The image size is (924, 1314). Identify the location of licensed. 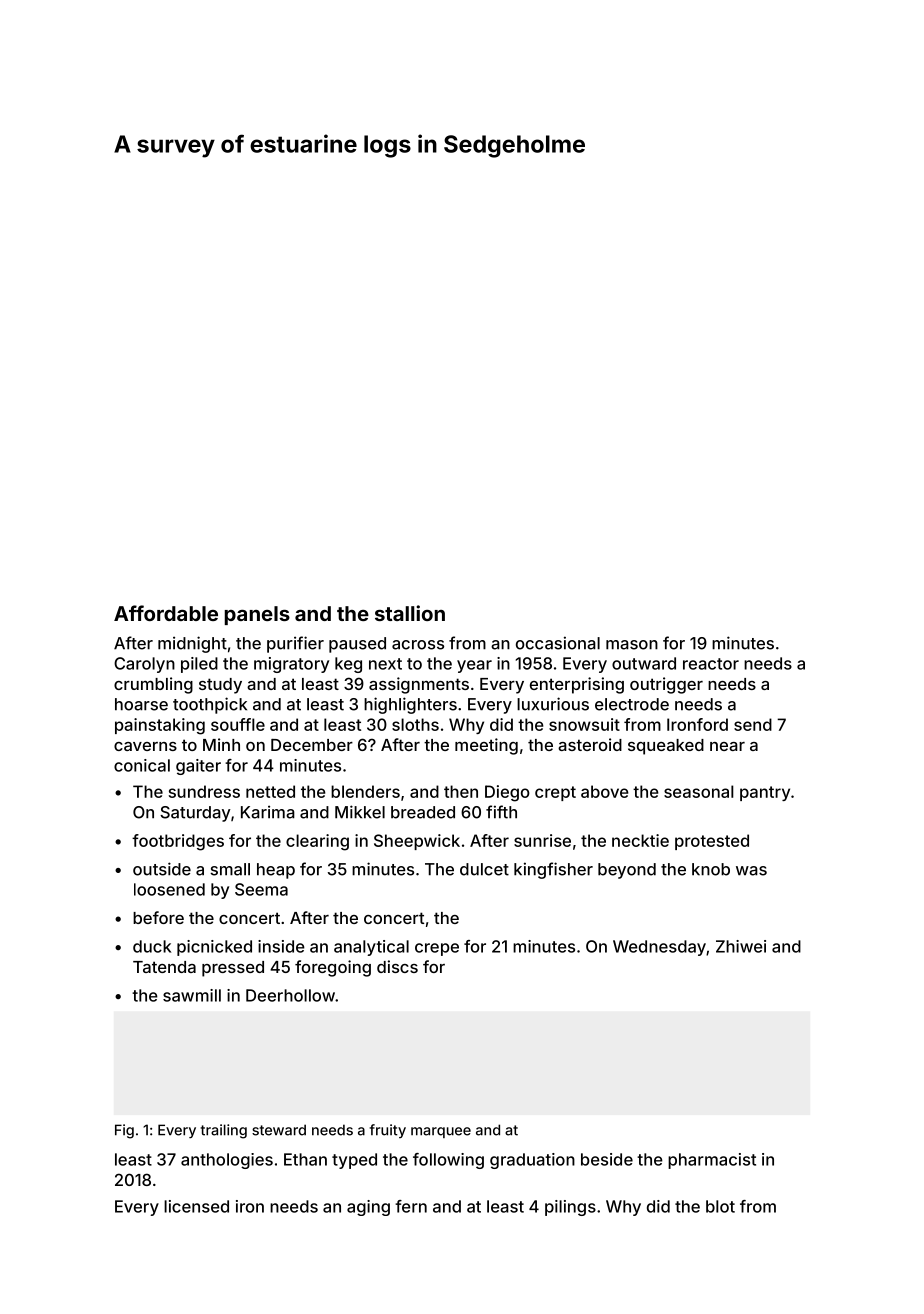
(196, 1206).
